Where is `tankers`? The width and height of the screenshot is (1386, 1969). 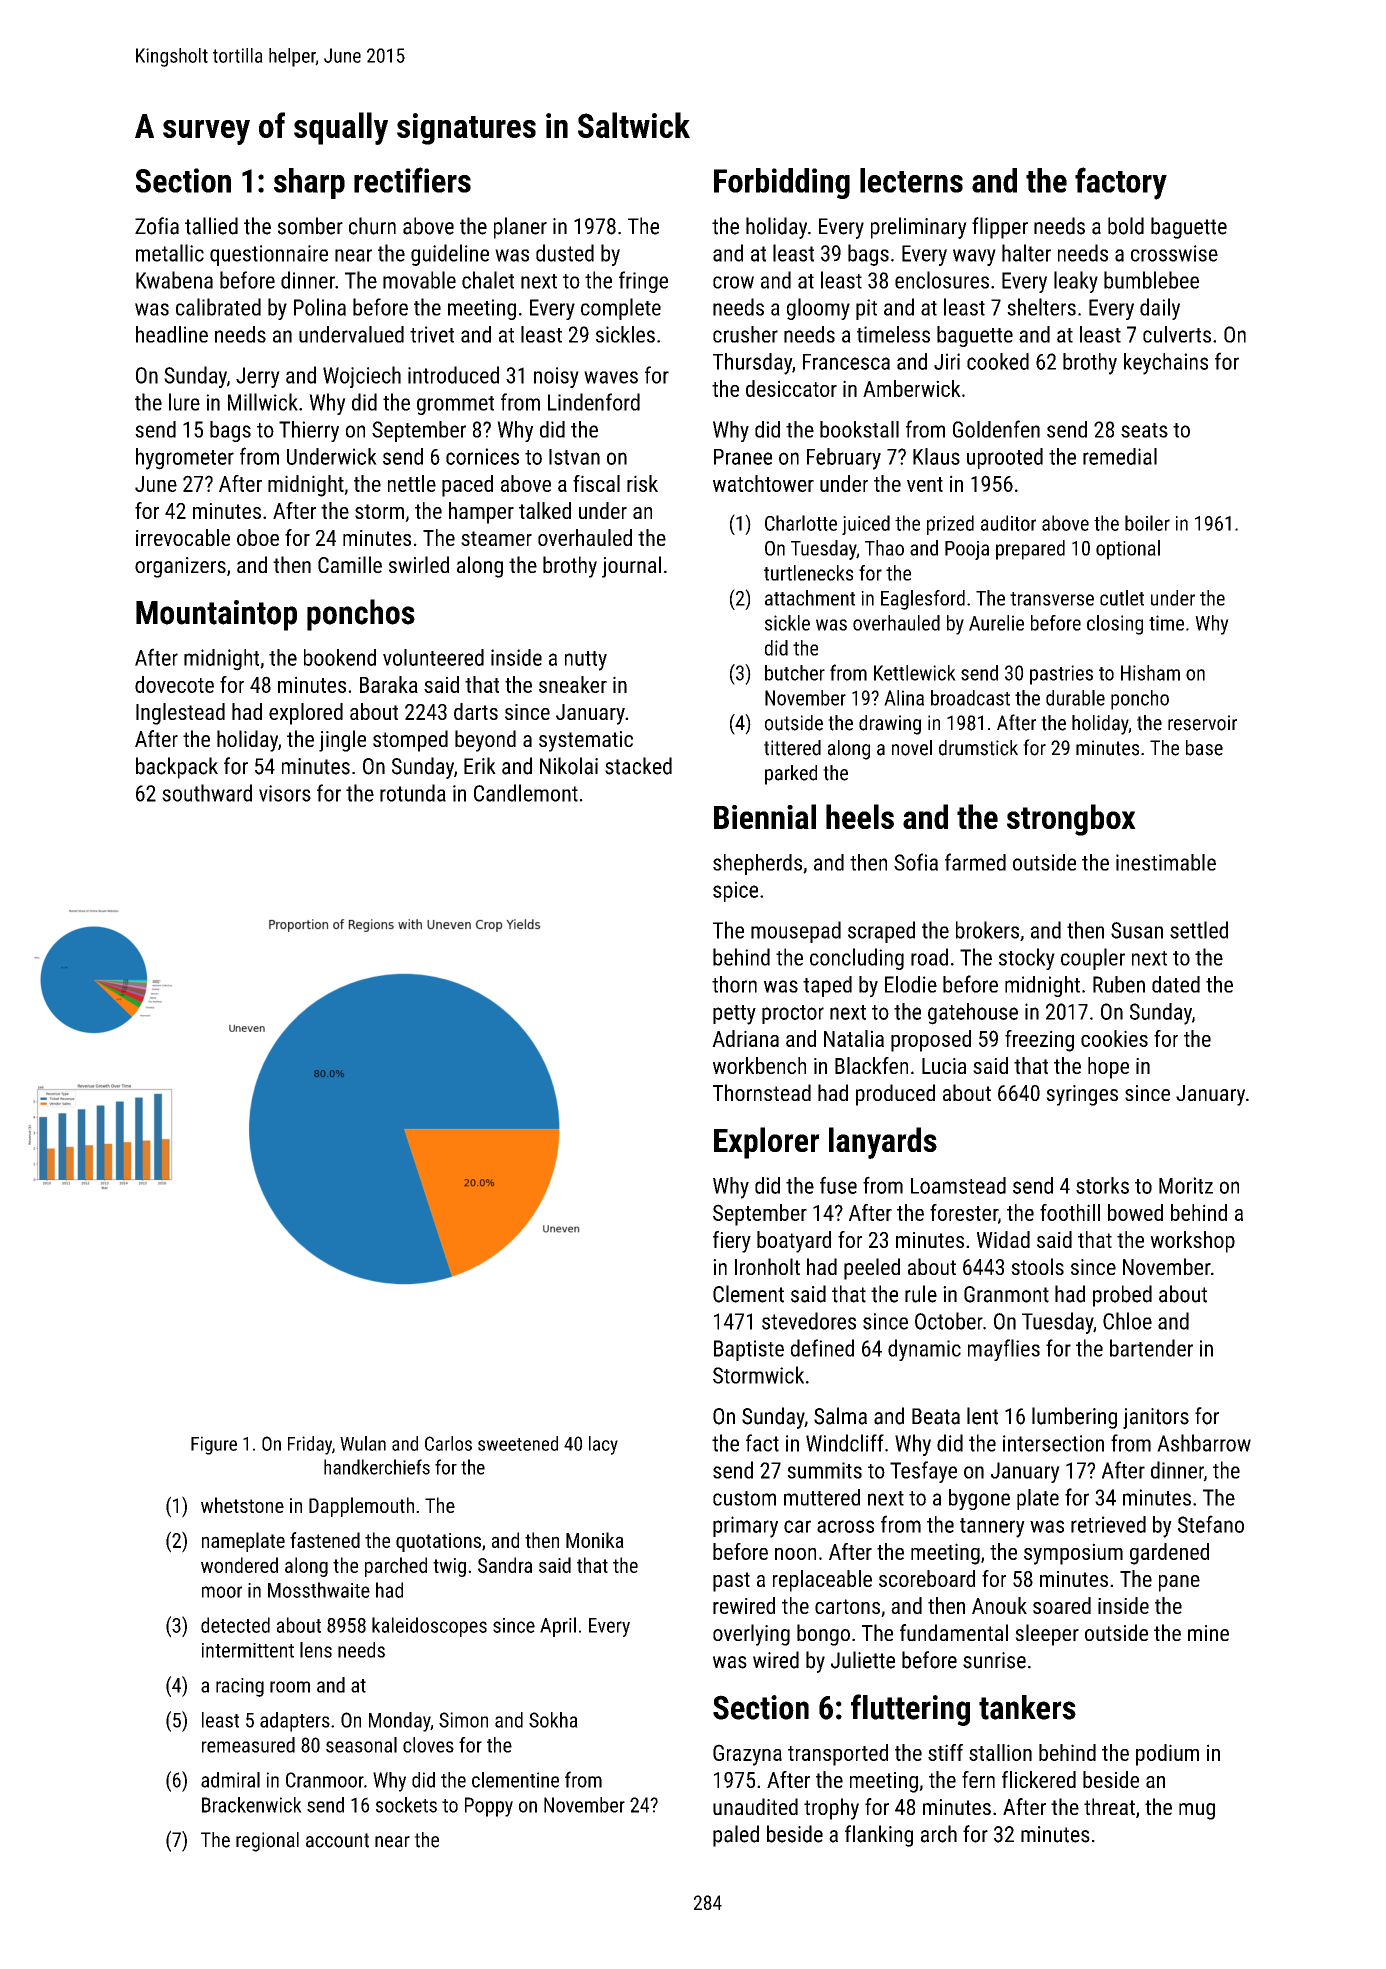 tankers is located at coordinates (1027, 1707).
